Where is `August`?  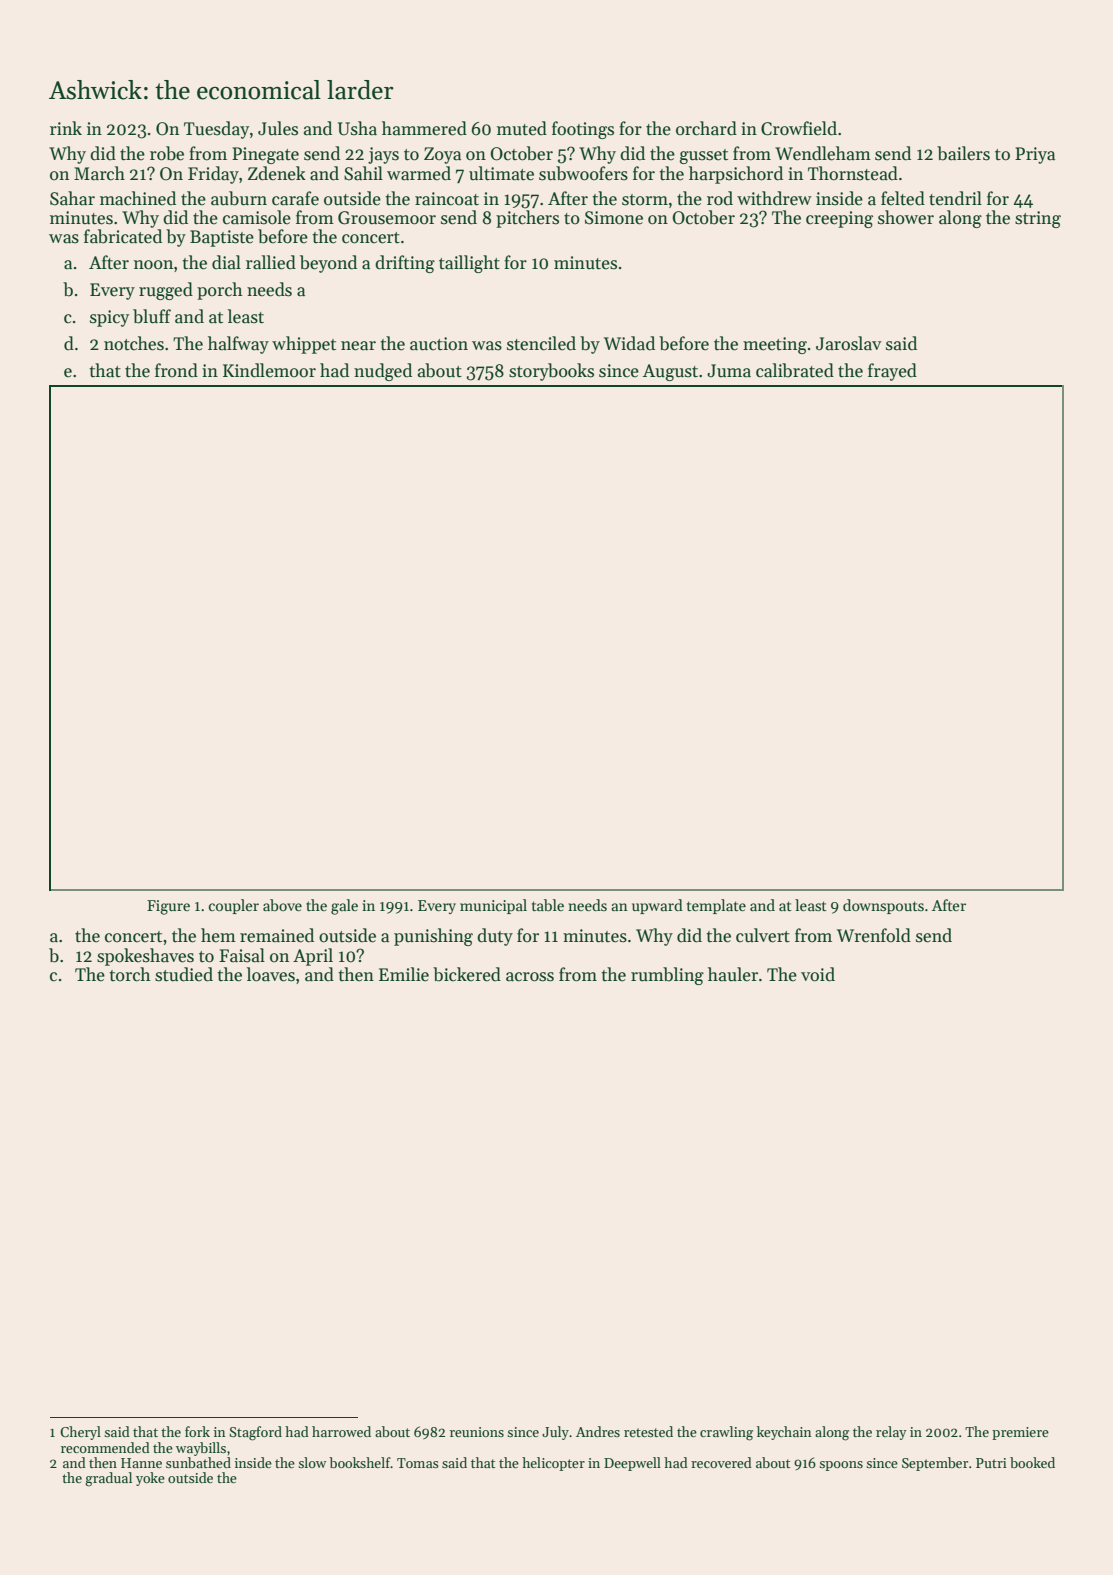 August is located at coordinates (670, 372).
